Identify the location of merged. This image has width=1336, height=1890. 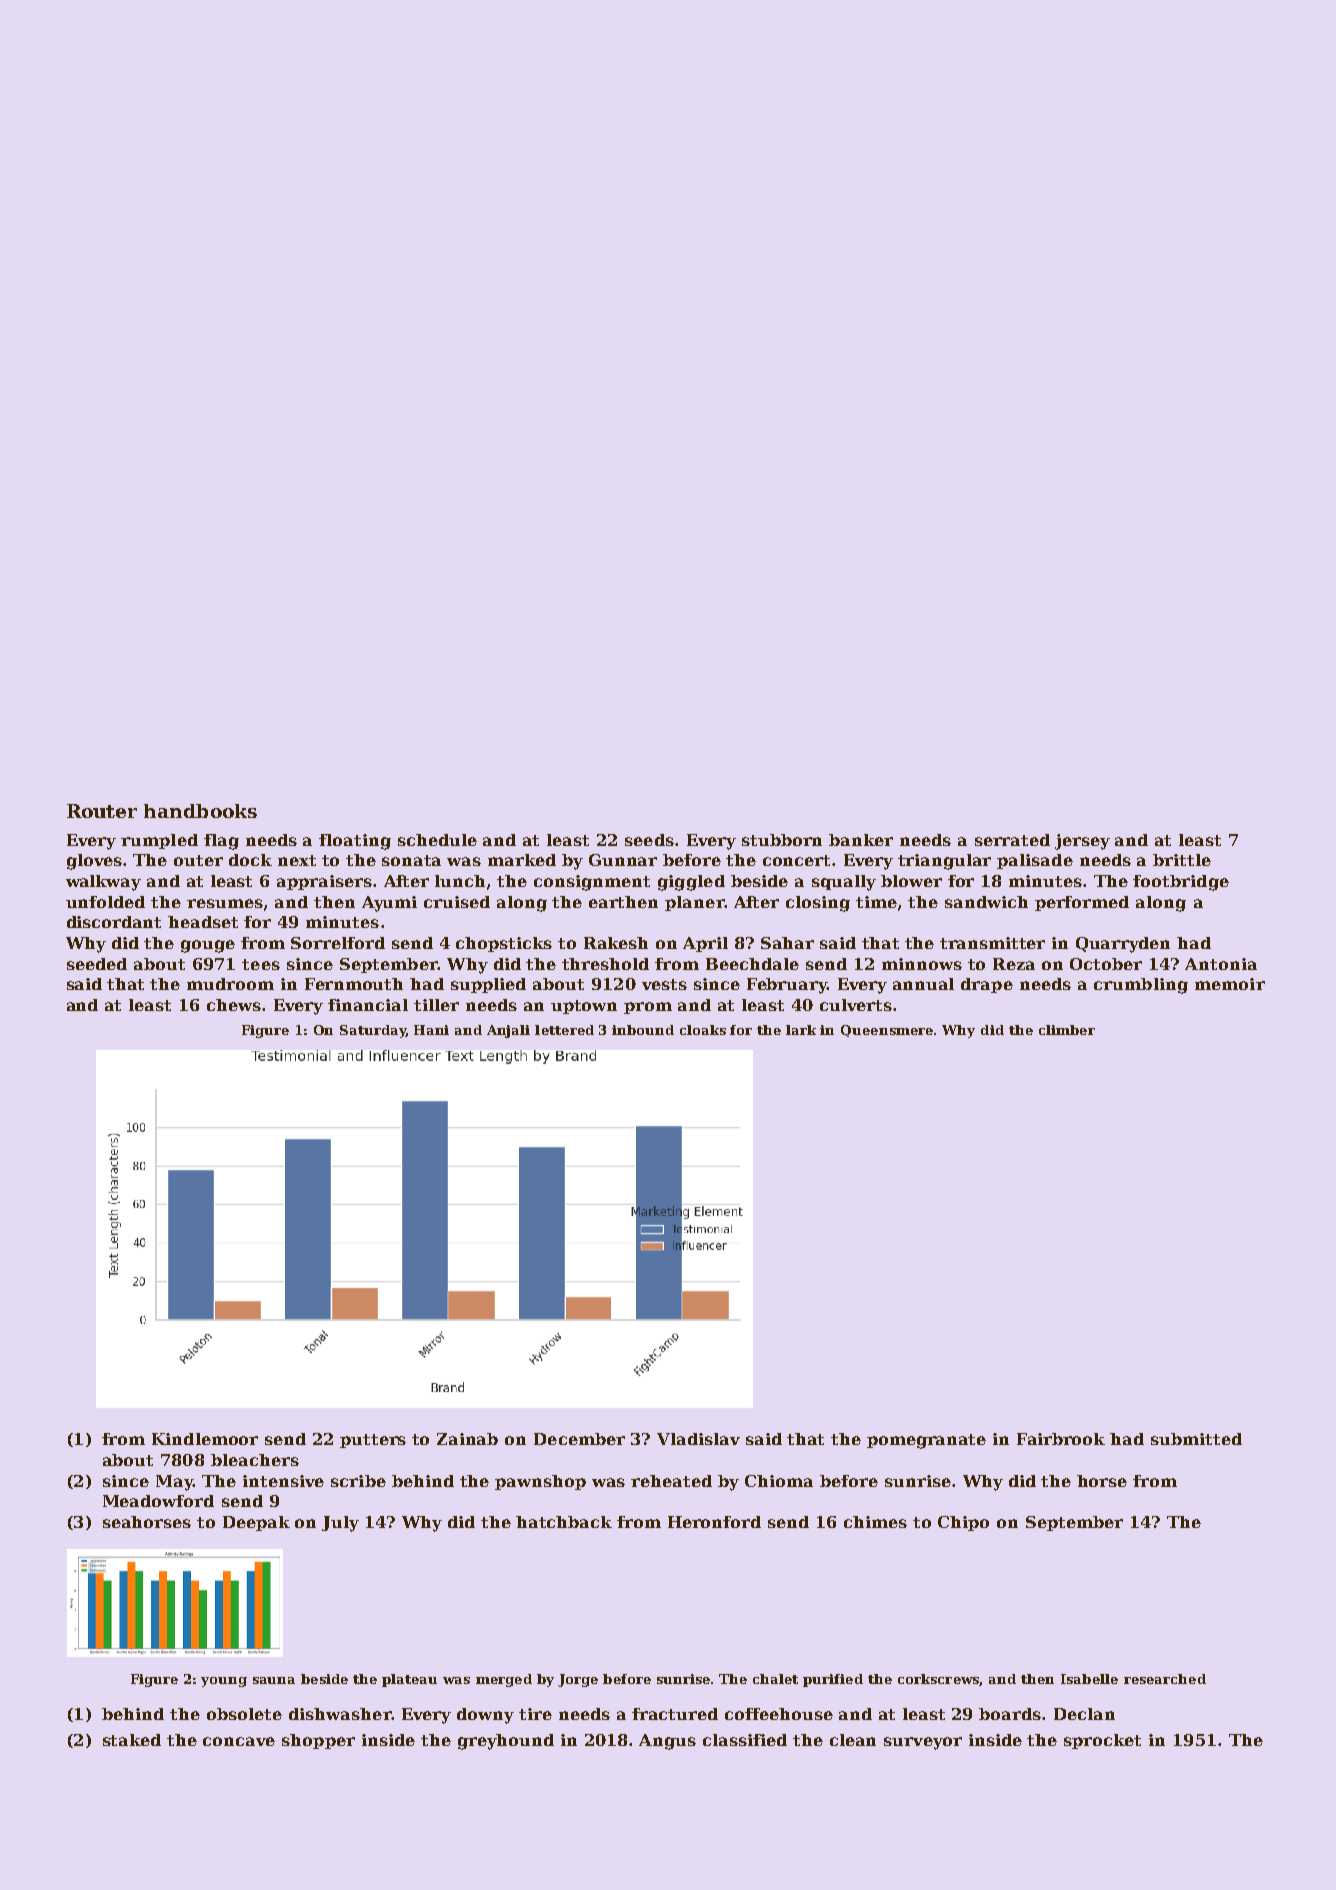
(504, 1680).
